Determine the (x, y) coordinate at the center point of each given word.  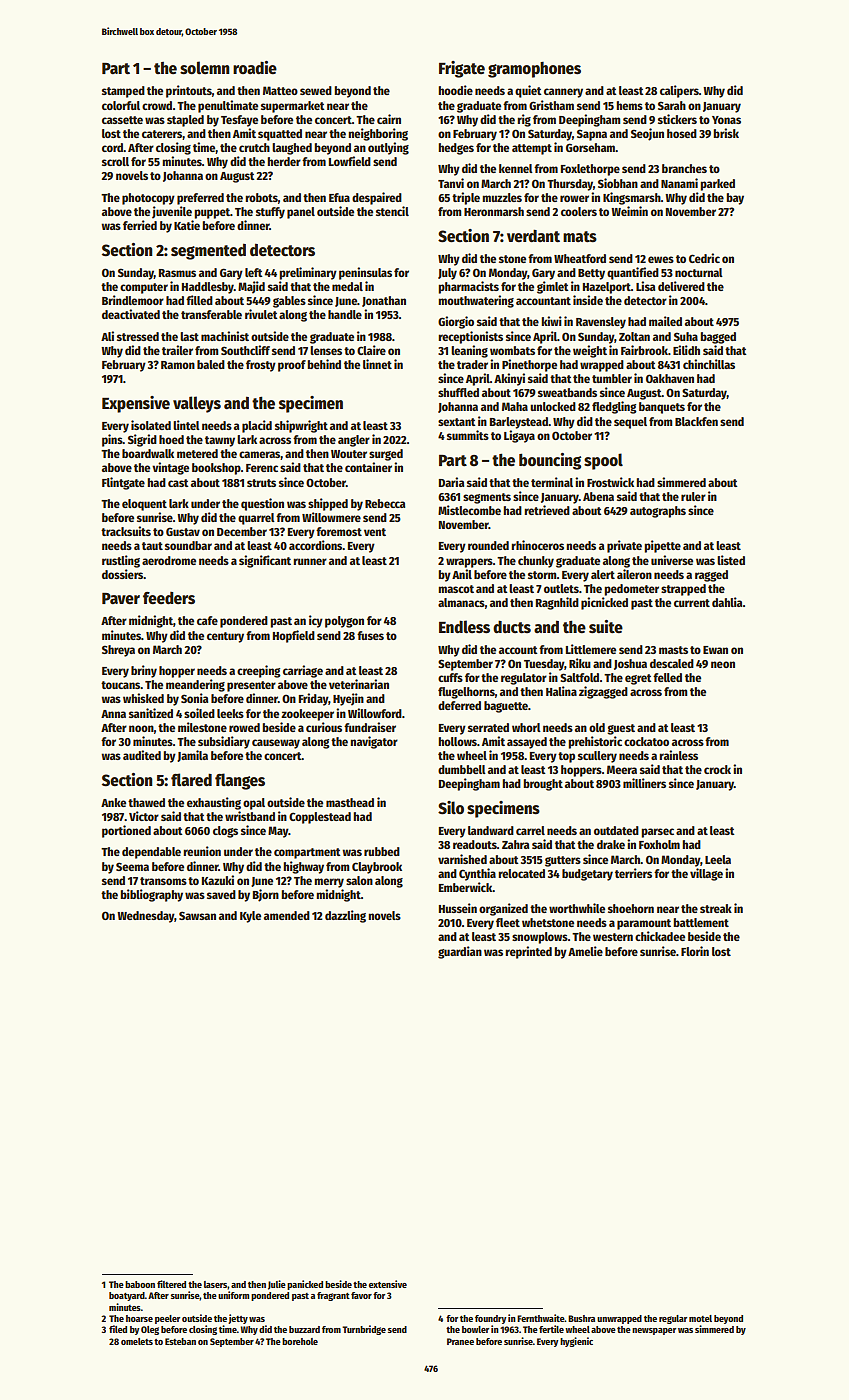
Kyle (250, 917)
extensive (388, 1284)
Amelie (585, 951)
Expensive (136, 404)
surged (386, 455)
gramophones (534, 70)
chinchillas (709, 364)
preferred (200, 199)
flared (191, 780)
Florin (695, 951)
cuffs (450, 677)
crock (717, 769)
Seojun (647, 134)
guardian (460, 952)
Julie (277, 1285)
